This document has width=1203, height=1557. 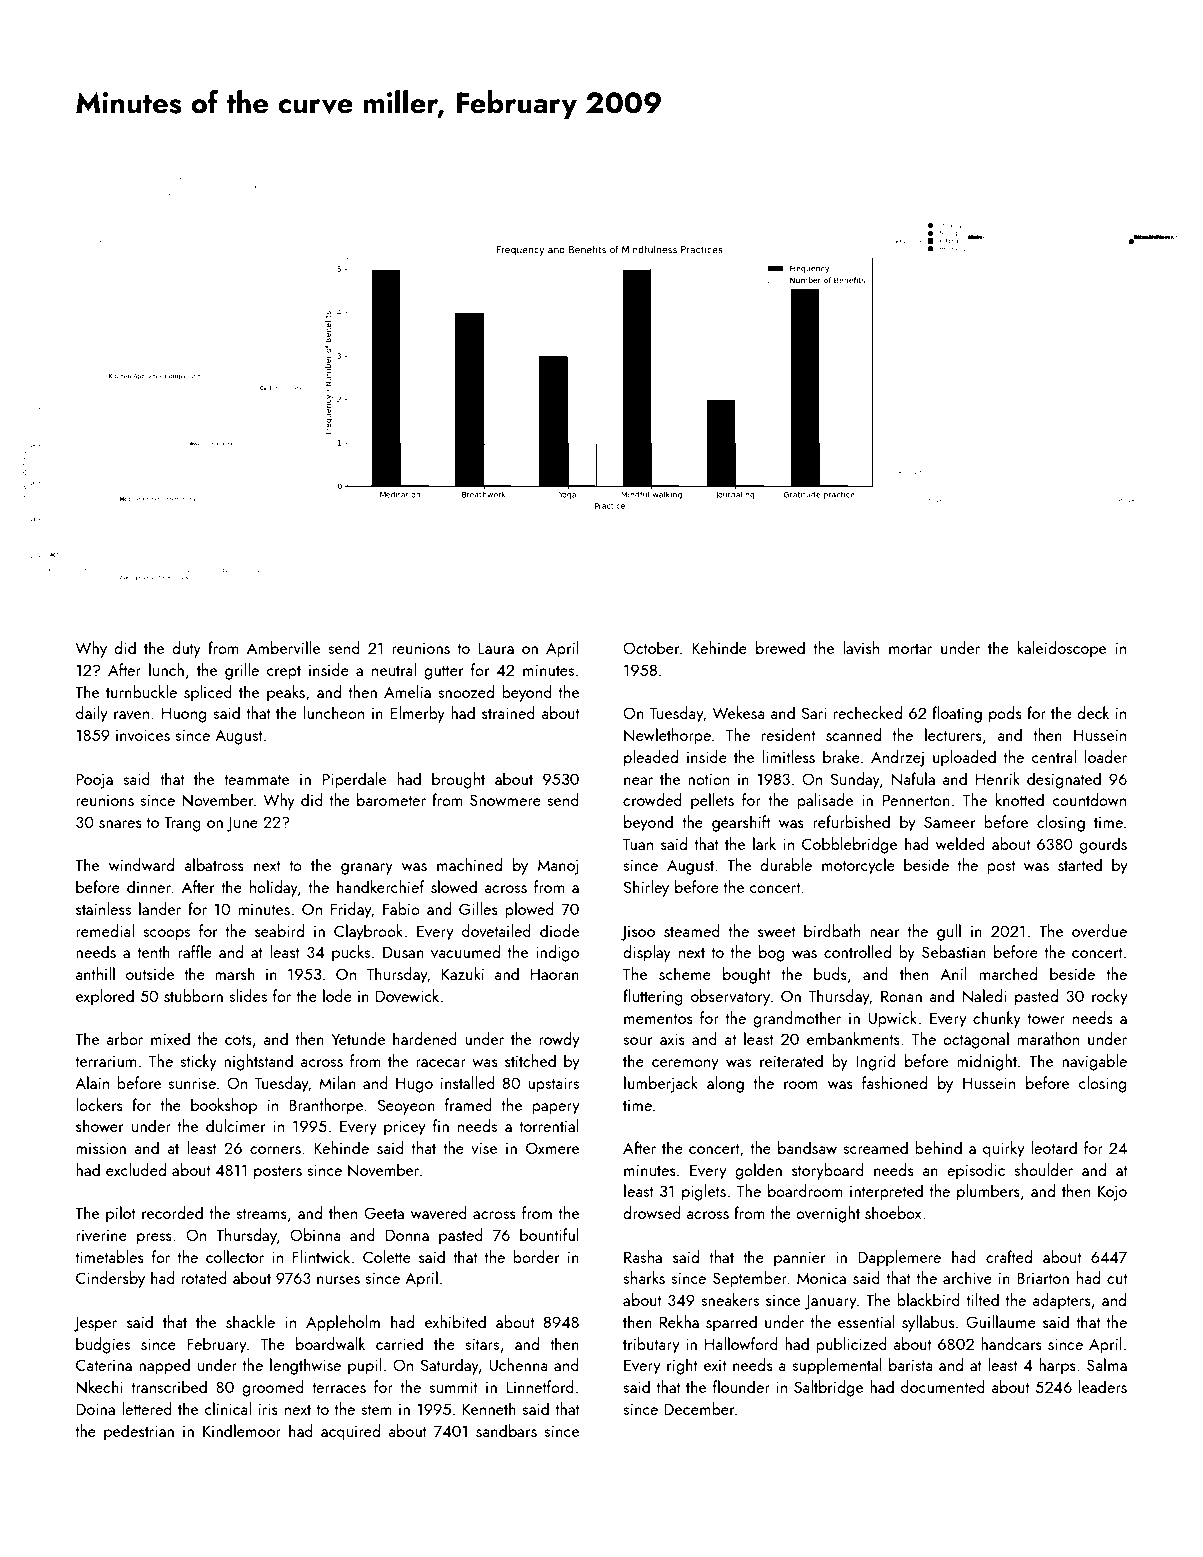 What do you see at coordinates (851, 821) in the document?
I see `refurbished` at bounding box center [851, 821].
